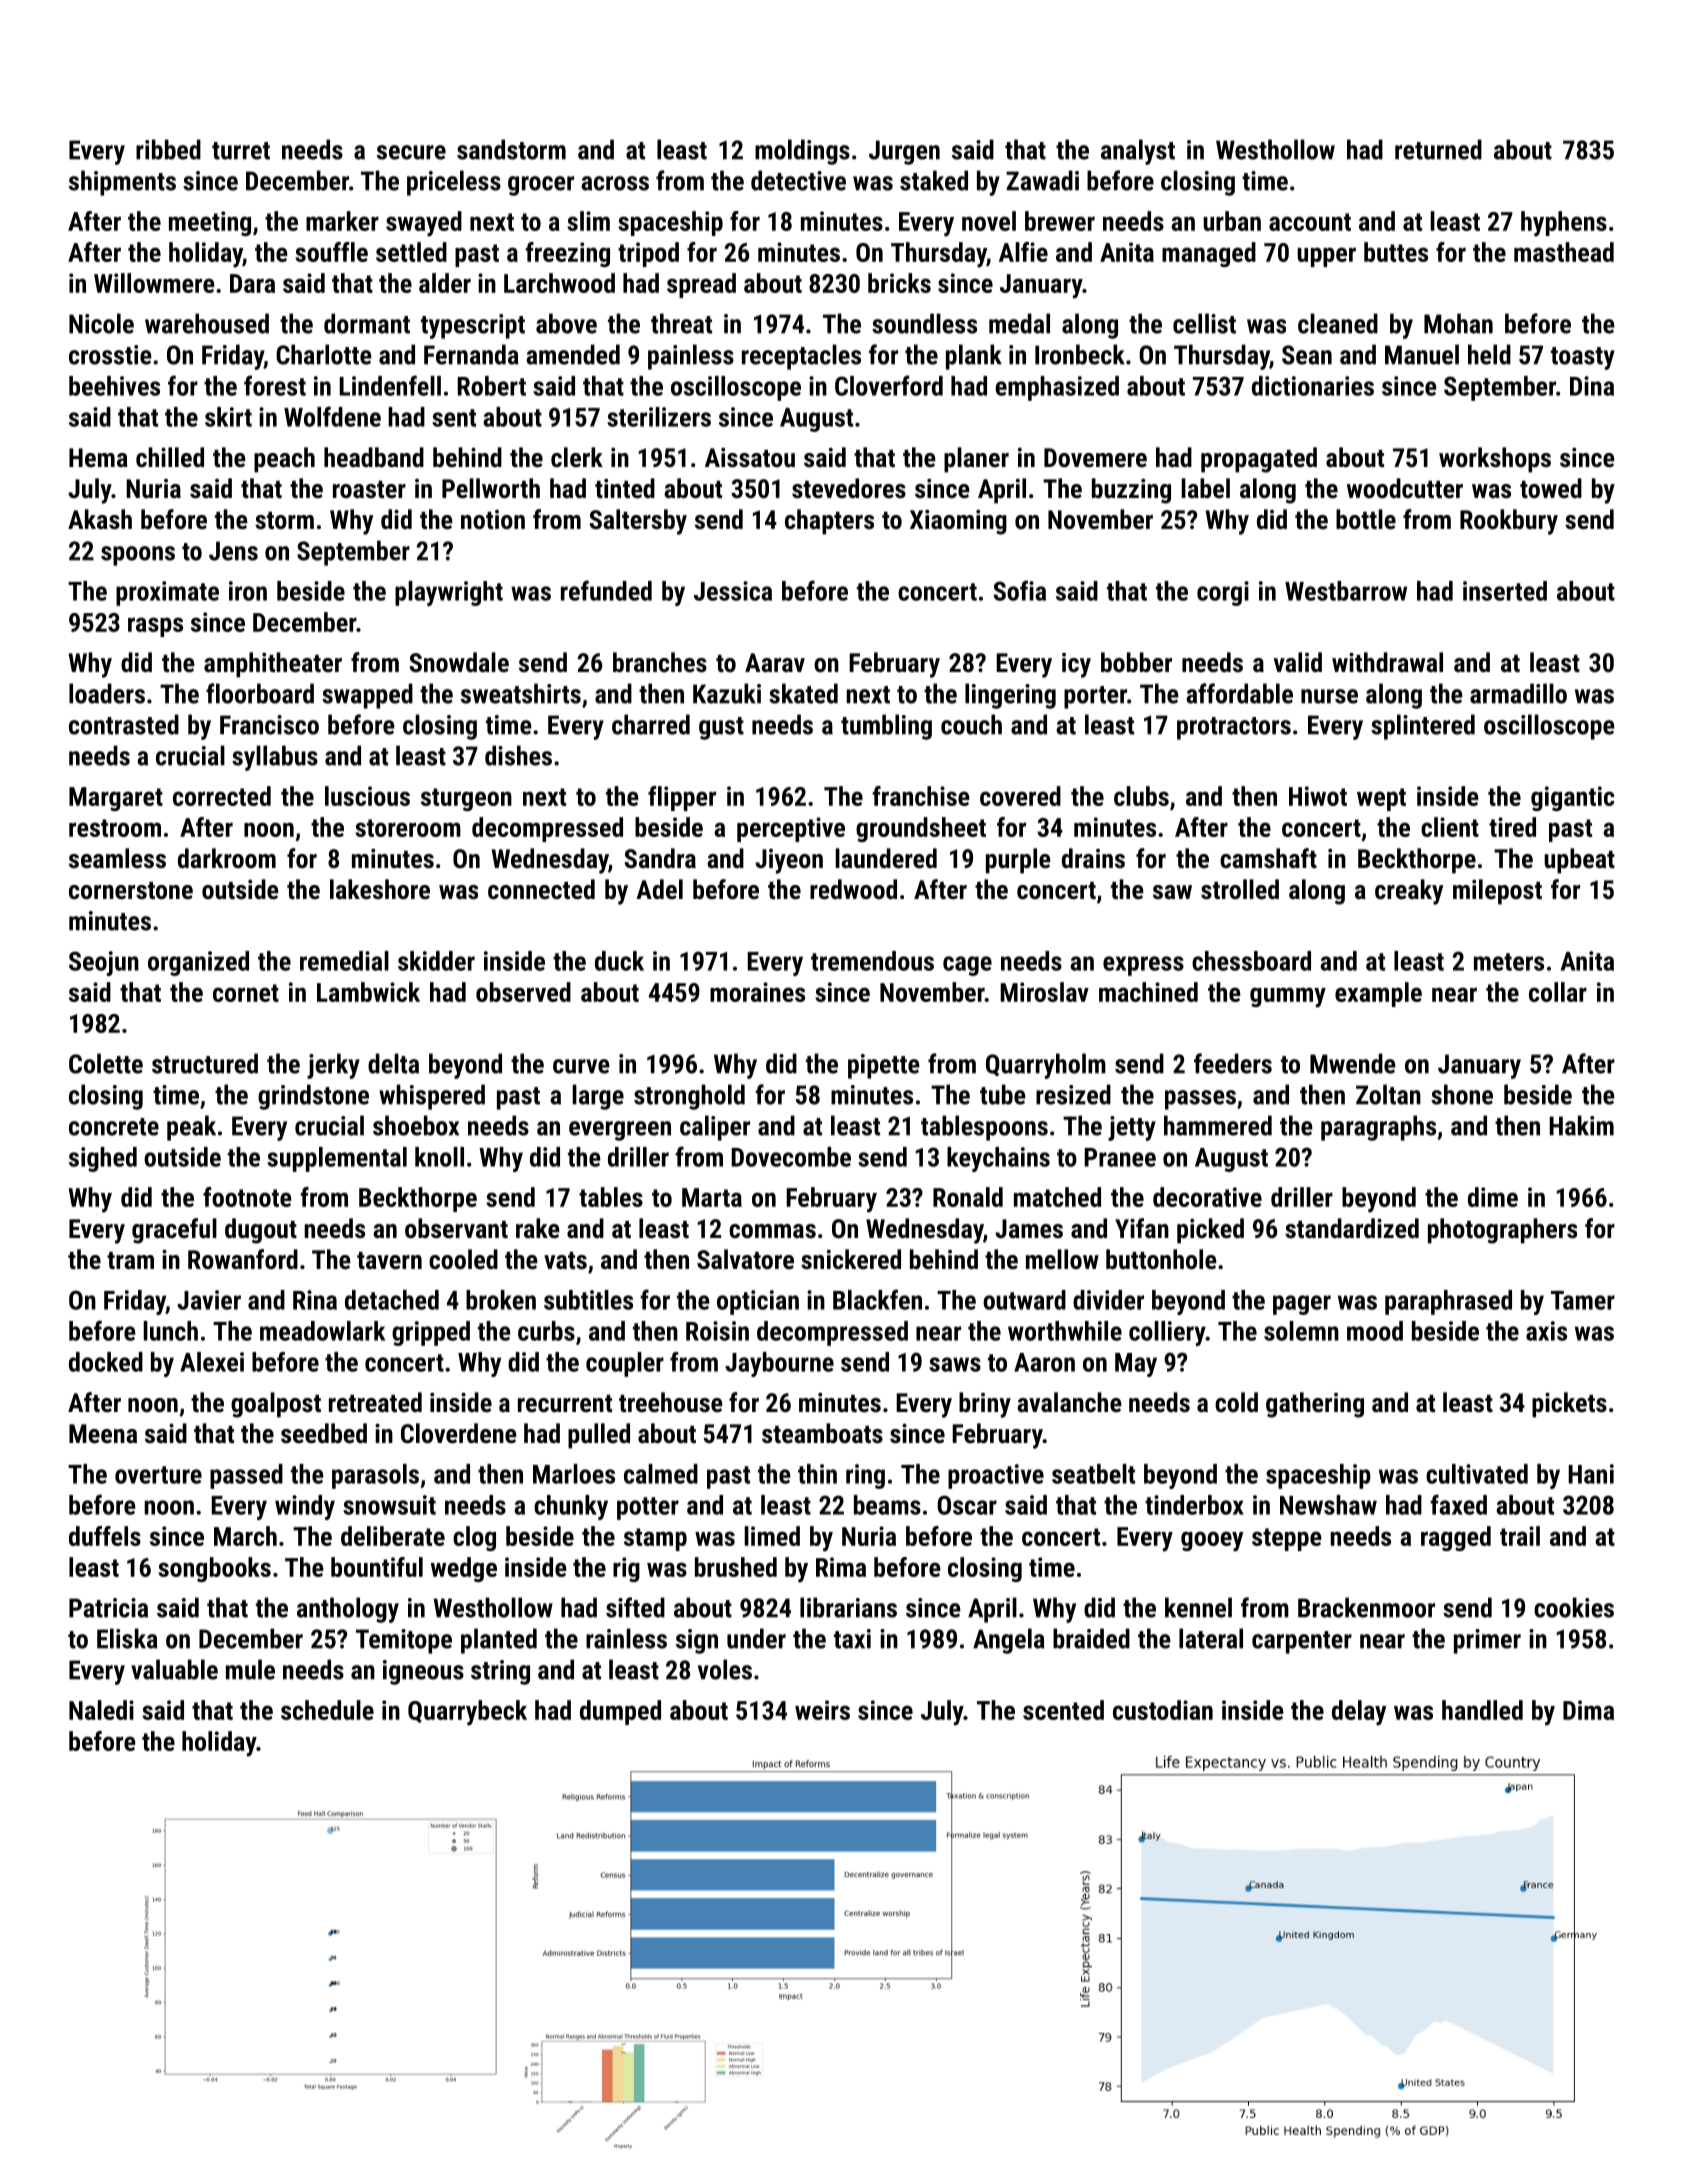 The width and height of the document is (1683, 2178). Describe the element at coordinates (1313, 386) in the document. I see `dictionaries` at that location.
